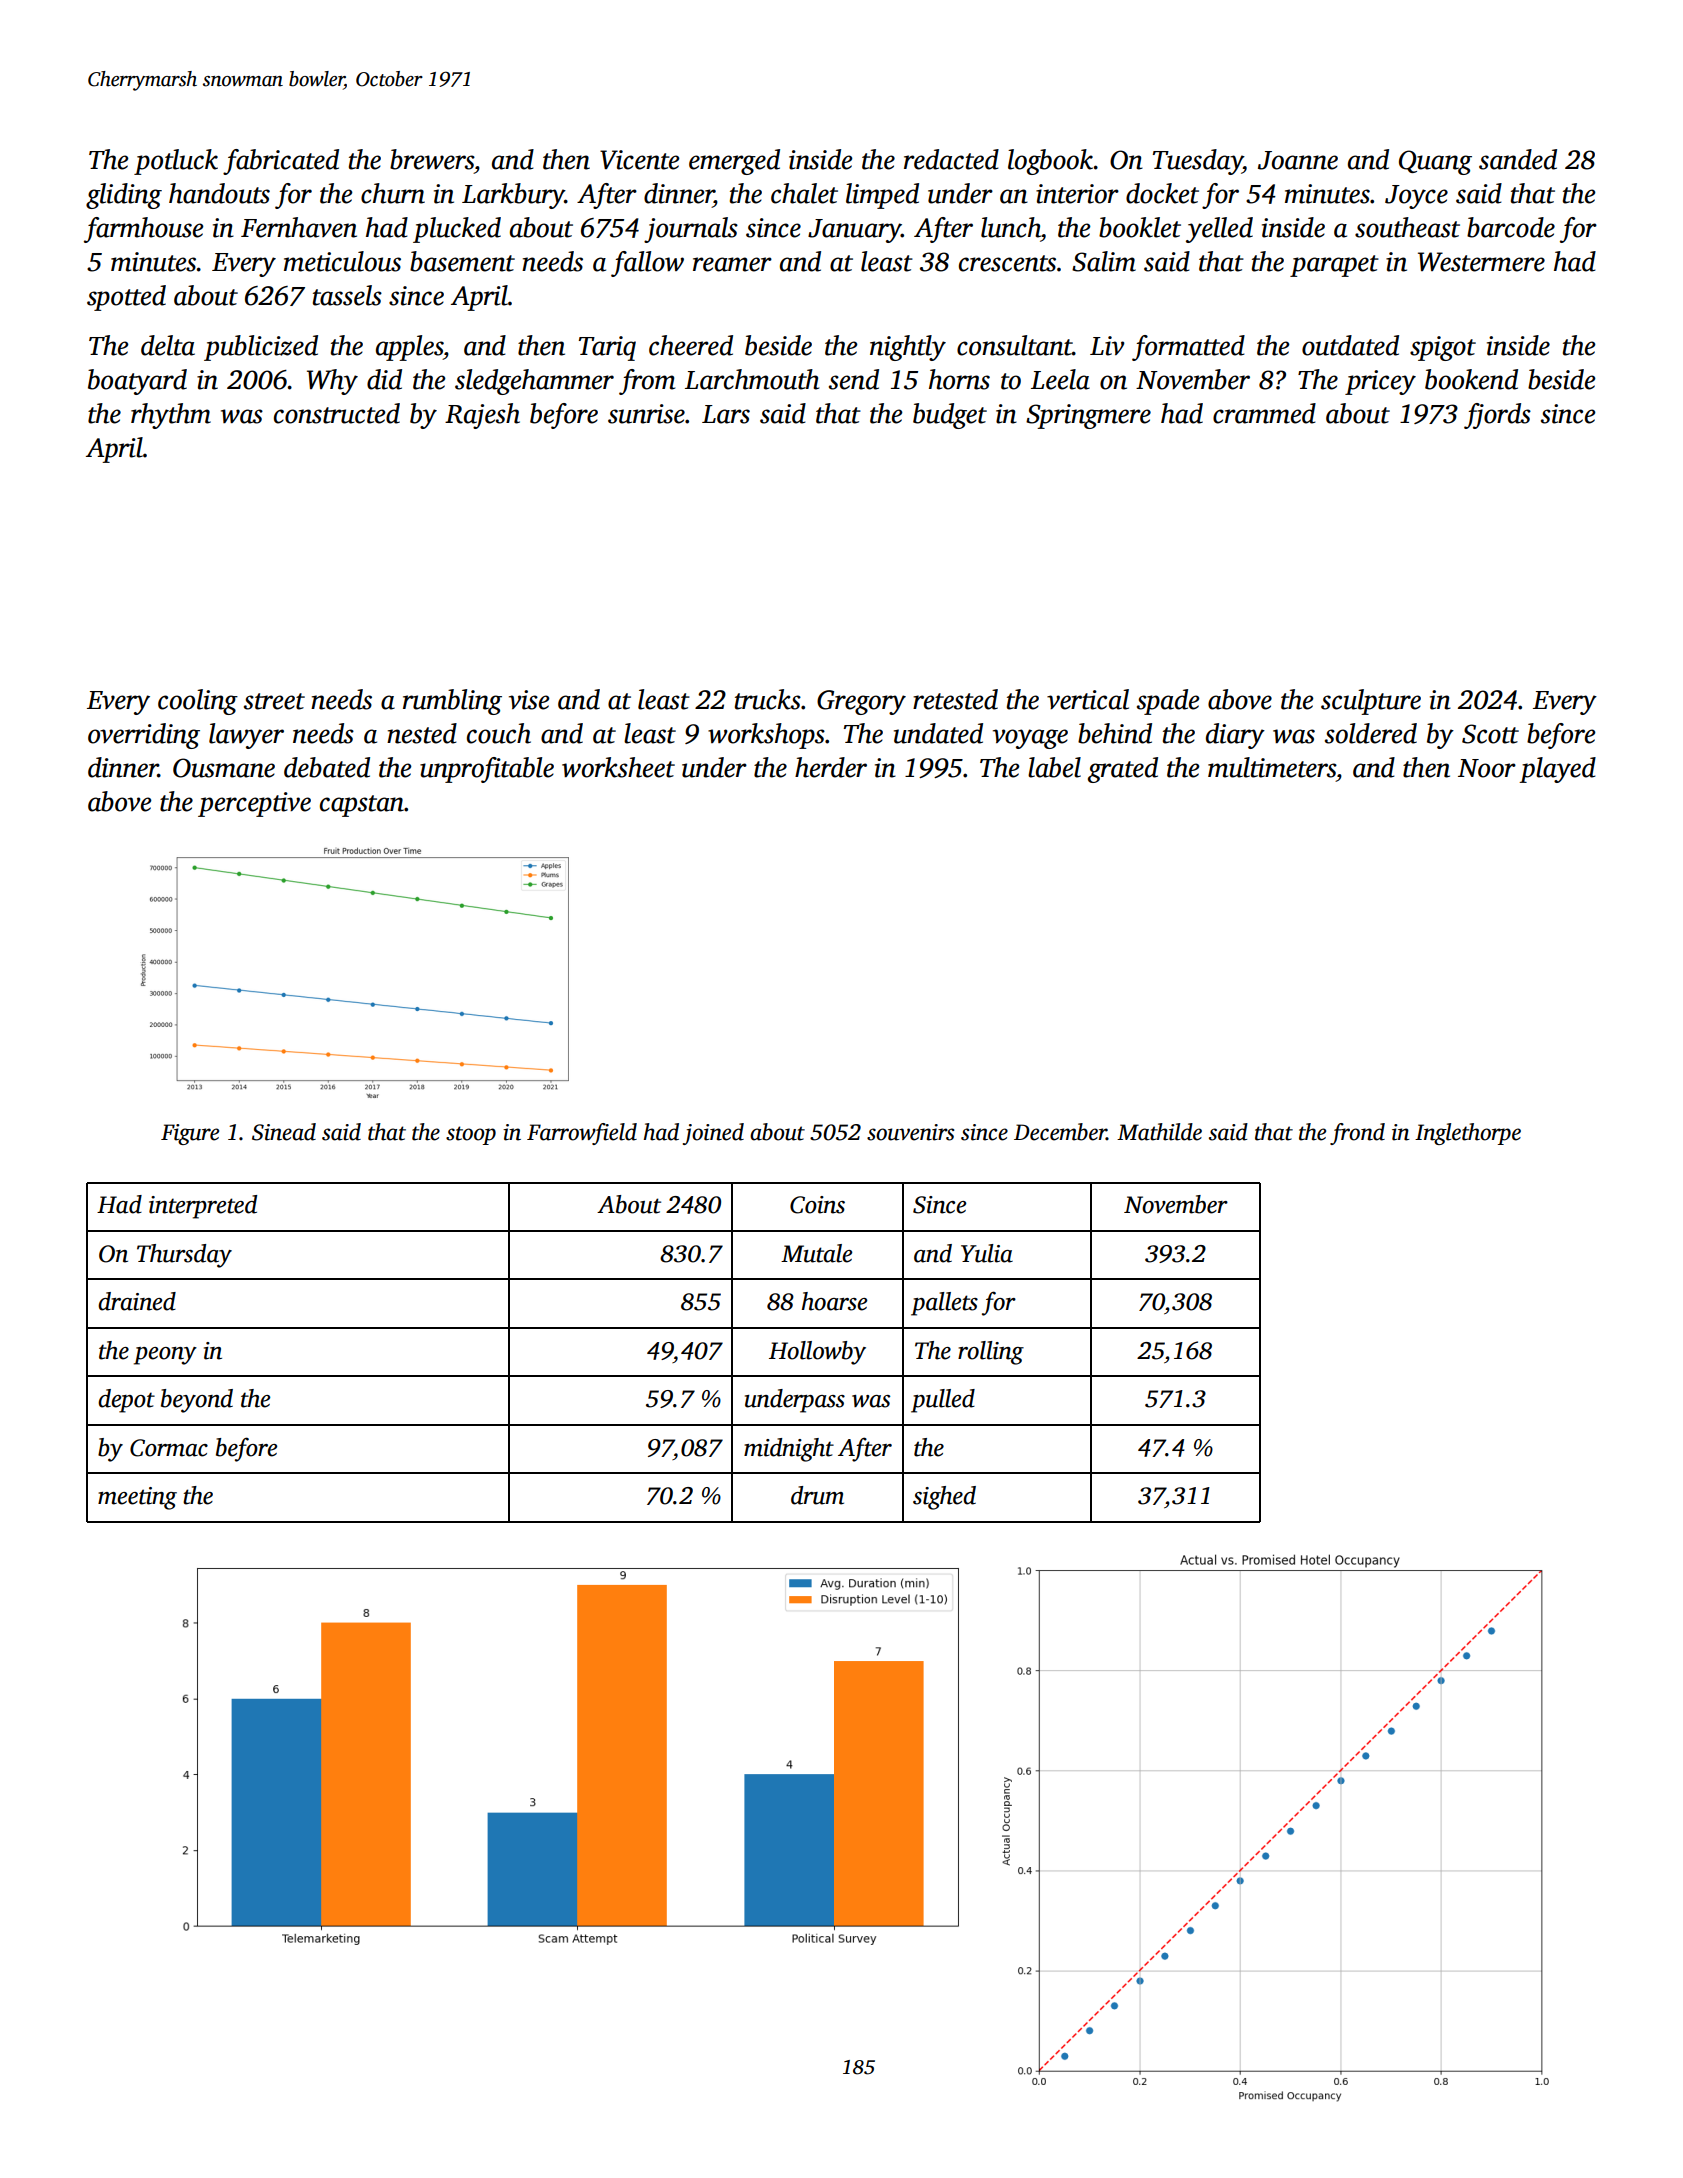  What do you see at coordinates (944, 1498) in the screenshot?
I see `sighed` at bounding box center [944, 1498].
